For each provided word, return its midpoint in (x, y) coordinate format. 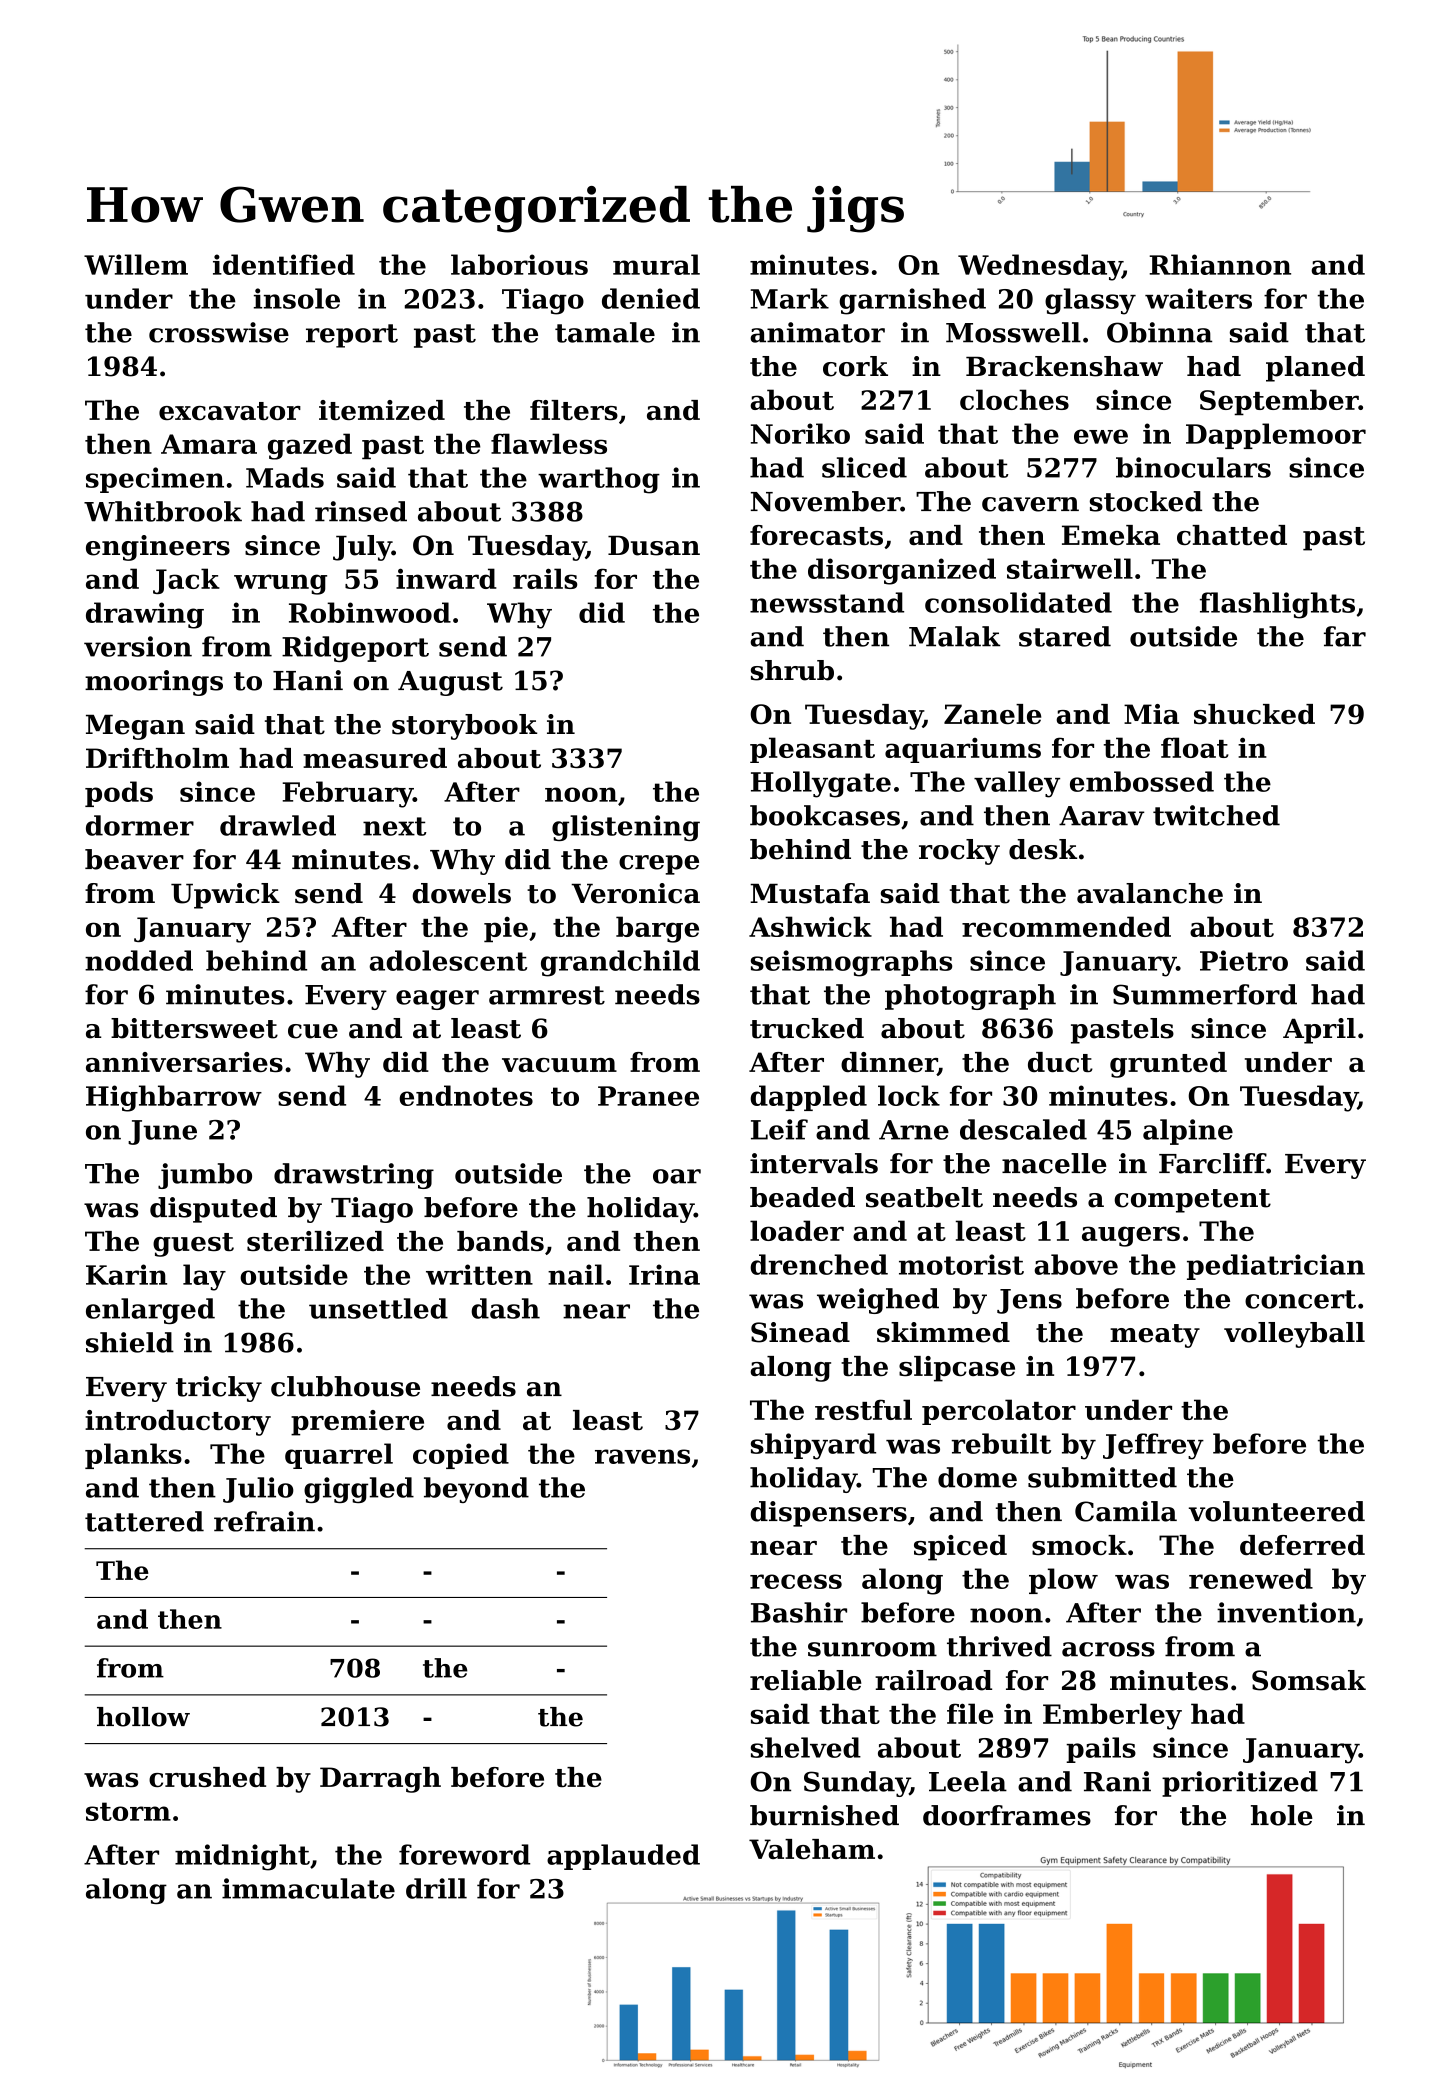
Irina (664, 1274)
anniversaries (184, 1062)
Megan (135, 727)
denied (651, 298)
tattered (144, 1521)
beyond (476, 1490)
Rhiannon (1220, 264)
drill (436, 1888)
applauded (623, 1857)
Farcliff (1212, 1163)
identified (284, 264)
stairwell (1070, 568)
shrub (792, 670)
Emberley (1112, 1716)
